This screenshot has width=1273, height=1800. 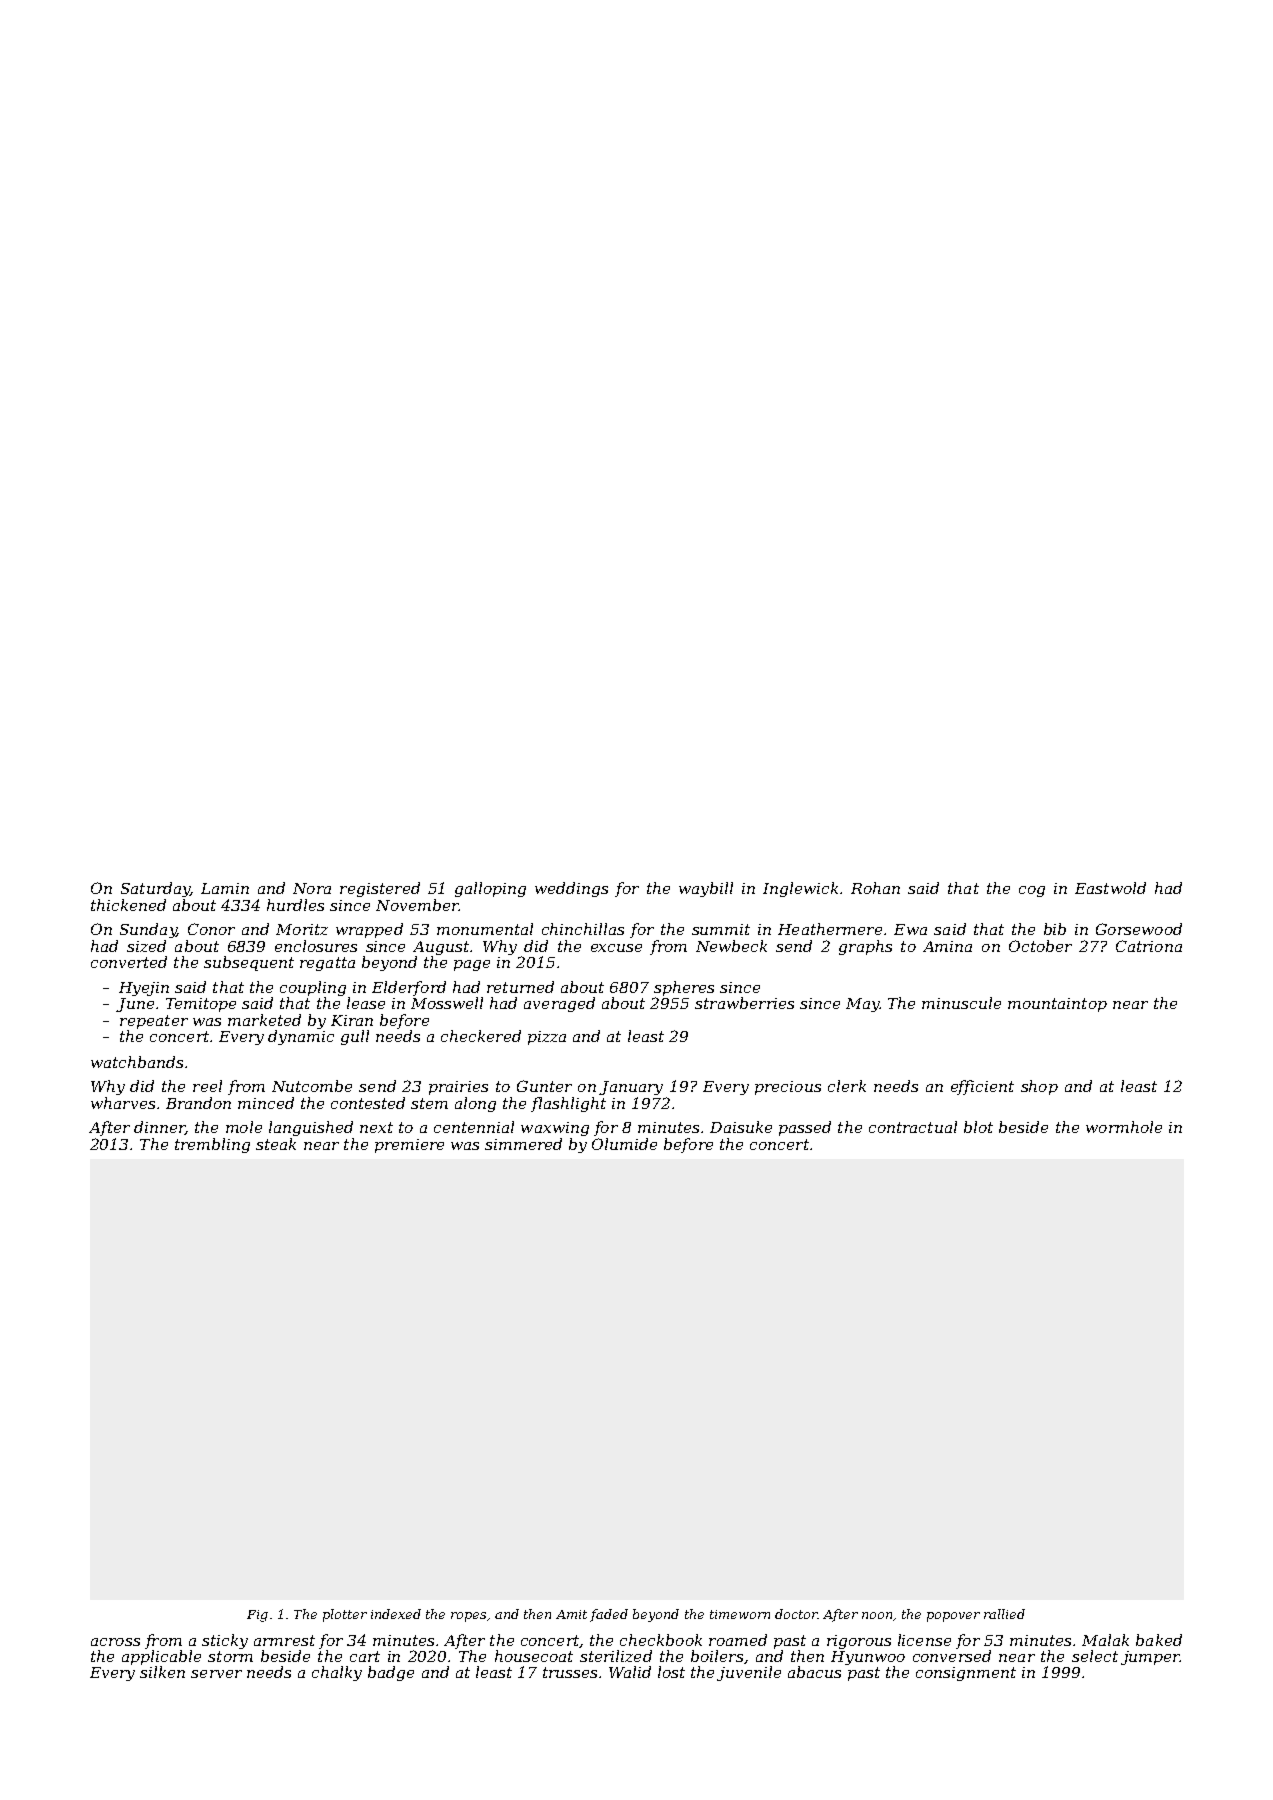 What do you see at coordinates (1004, 1614) in the screenshot?
I see `rallied` at bounding box center [1004, 1614].
